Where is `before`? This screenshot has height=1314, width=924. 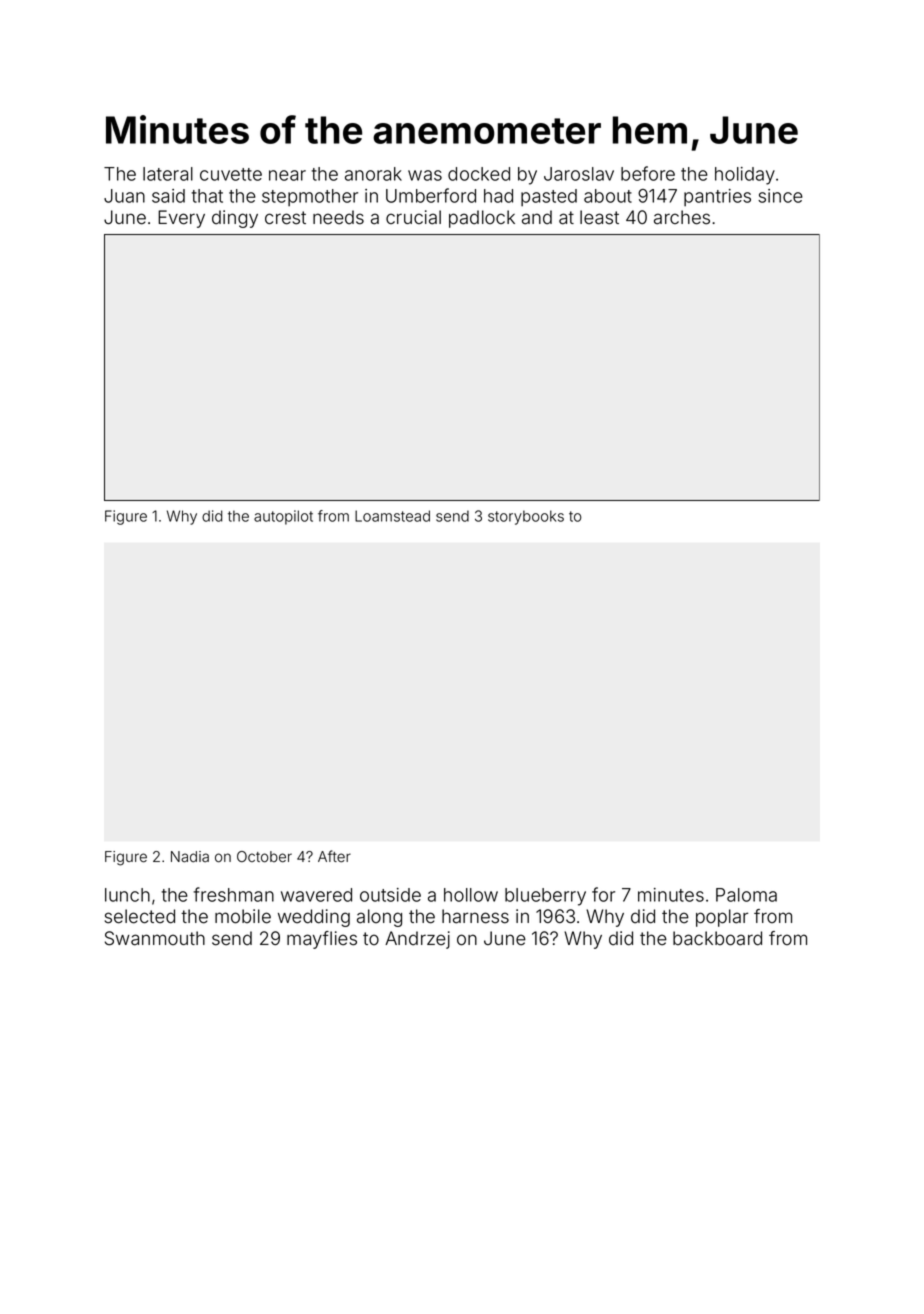
before is located at coordinates (648, 173).
